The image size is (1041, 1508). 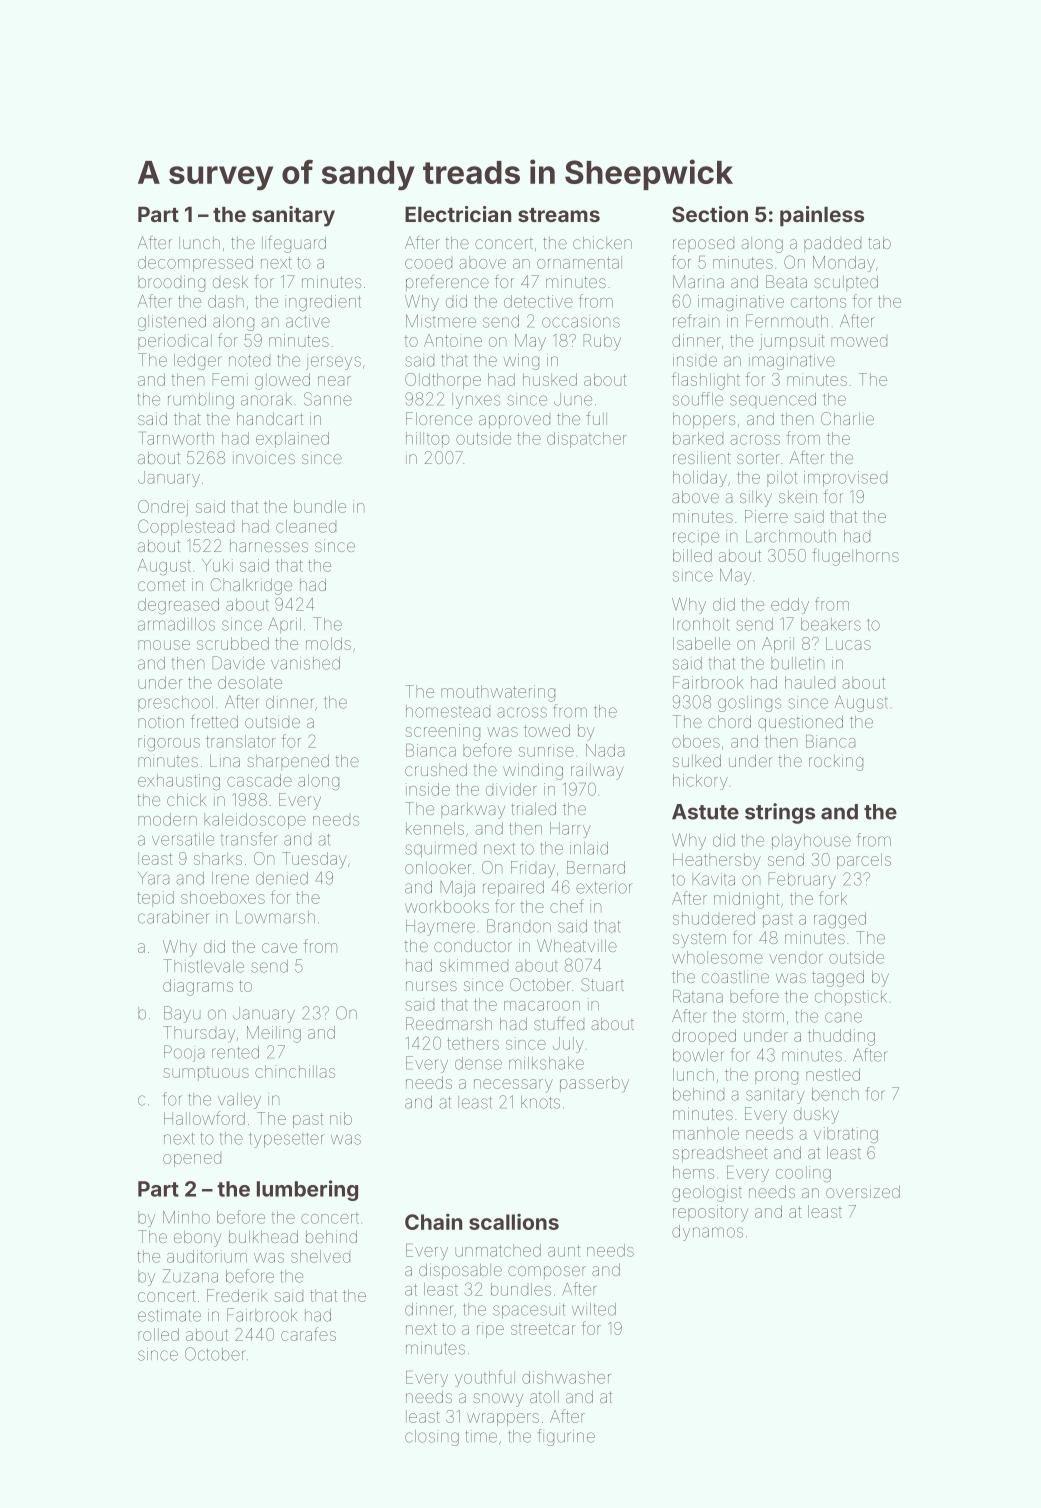 I want to click on painless, so click(x=822, y=216).
